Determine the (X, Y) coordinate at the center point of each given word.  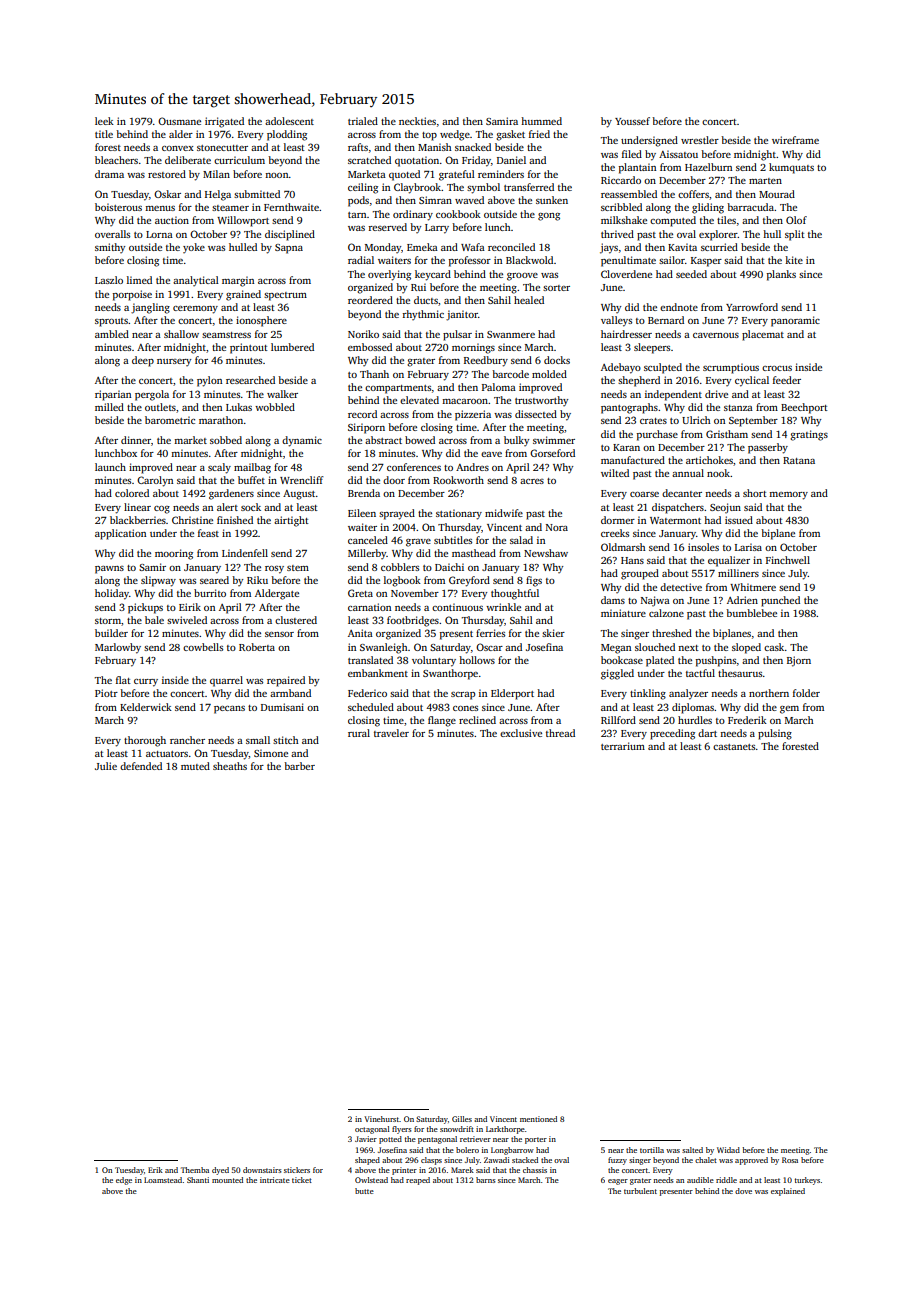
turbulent (640, 1191)
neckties (417, 121)
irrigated (224, 122)
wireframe (795, 140)
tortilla (652, 1150)
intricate (275, 1180)
